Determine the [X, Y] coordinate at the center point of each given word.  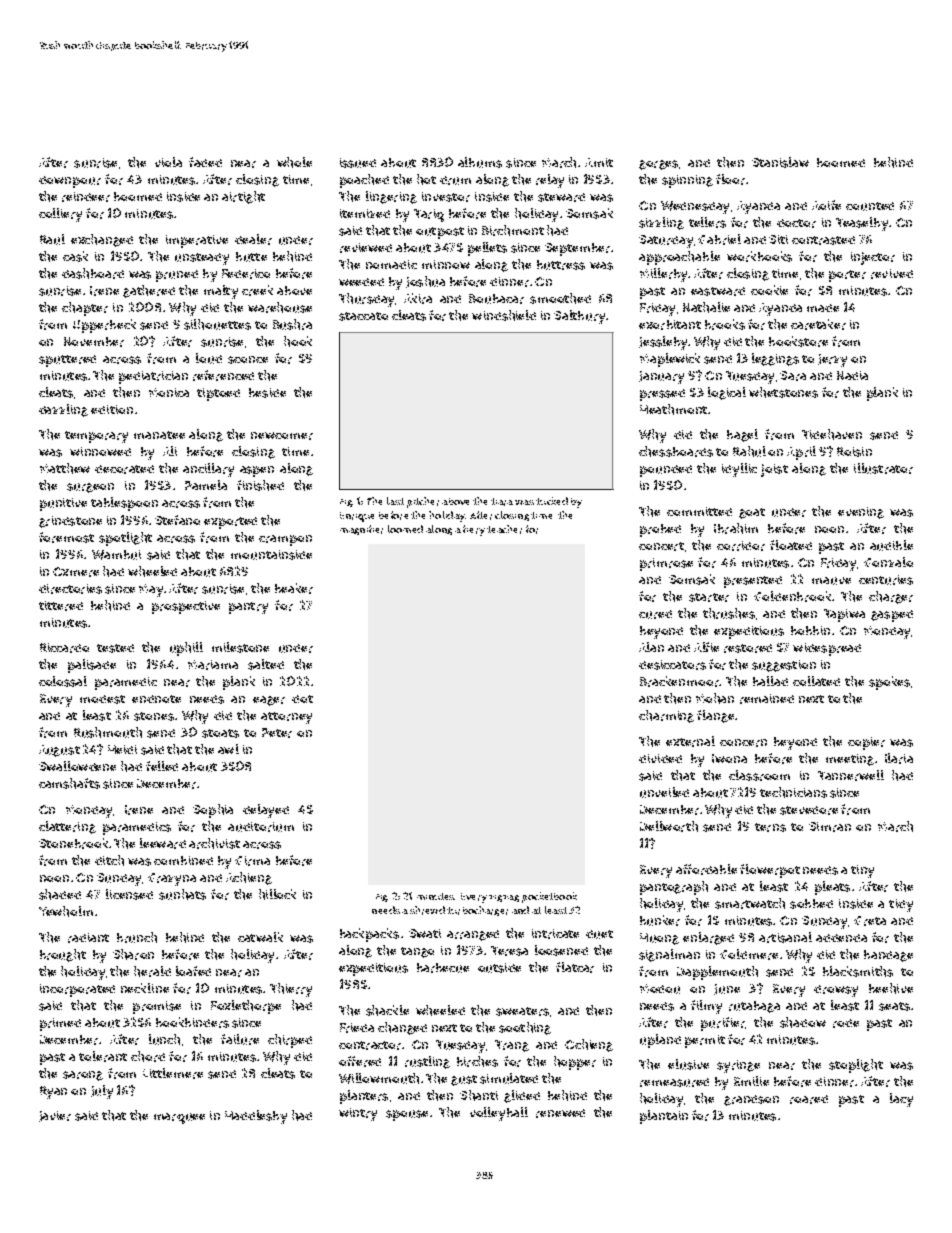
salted [266, 664]
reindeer [86, 197]
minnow [446, 264]
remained [767, 699]
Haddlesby [256, 1117]
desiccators [672, 665]
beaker [294, 588]
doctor [796, 223]
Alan [651, 647]
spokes [889, 683]
